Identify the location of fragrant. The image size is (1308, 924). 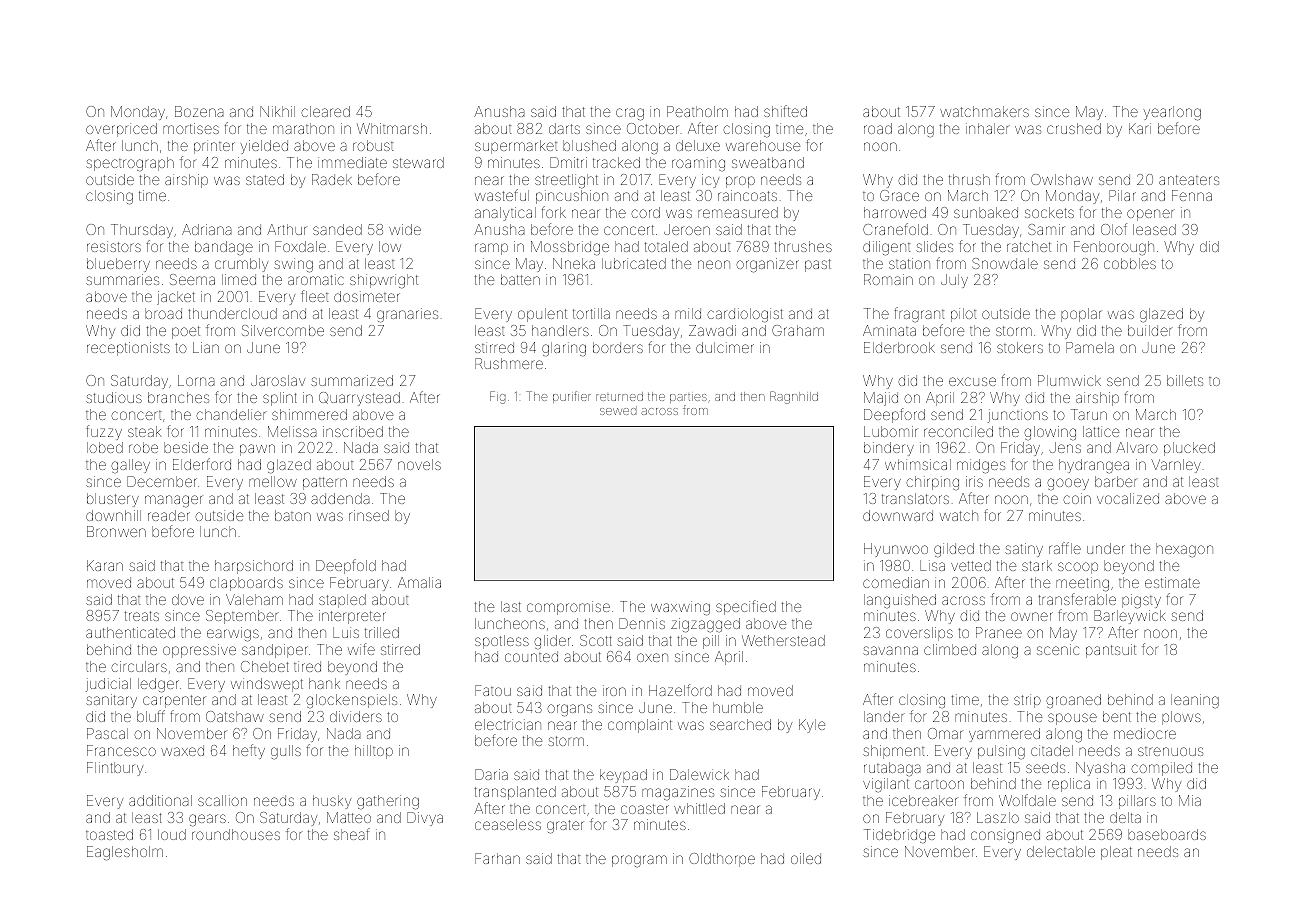
(919, 314).
